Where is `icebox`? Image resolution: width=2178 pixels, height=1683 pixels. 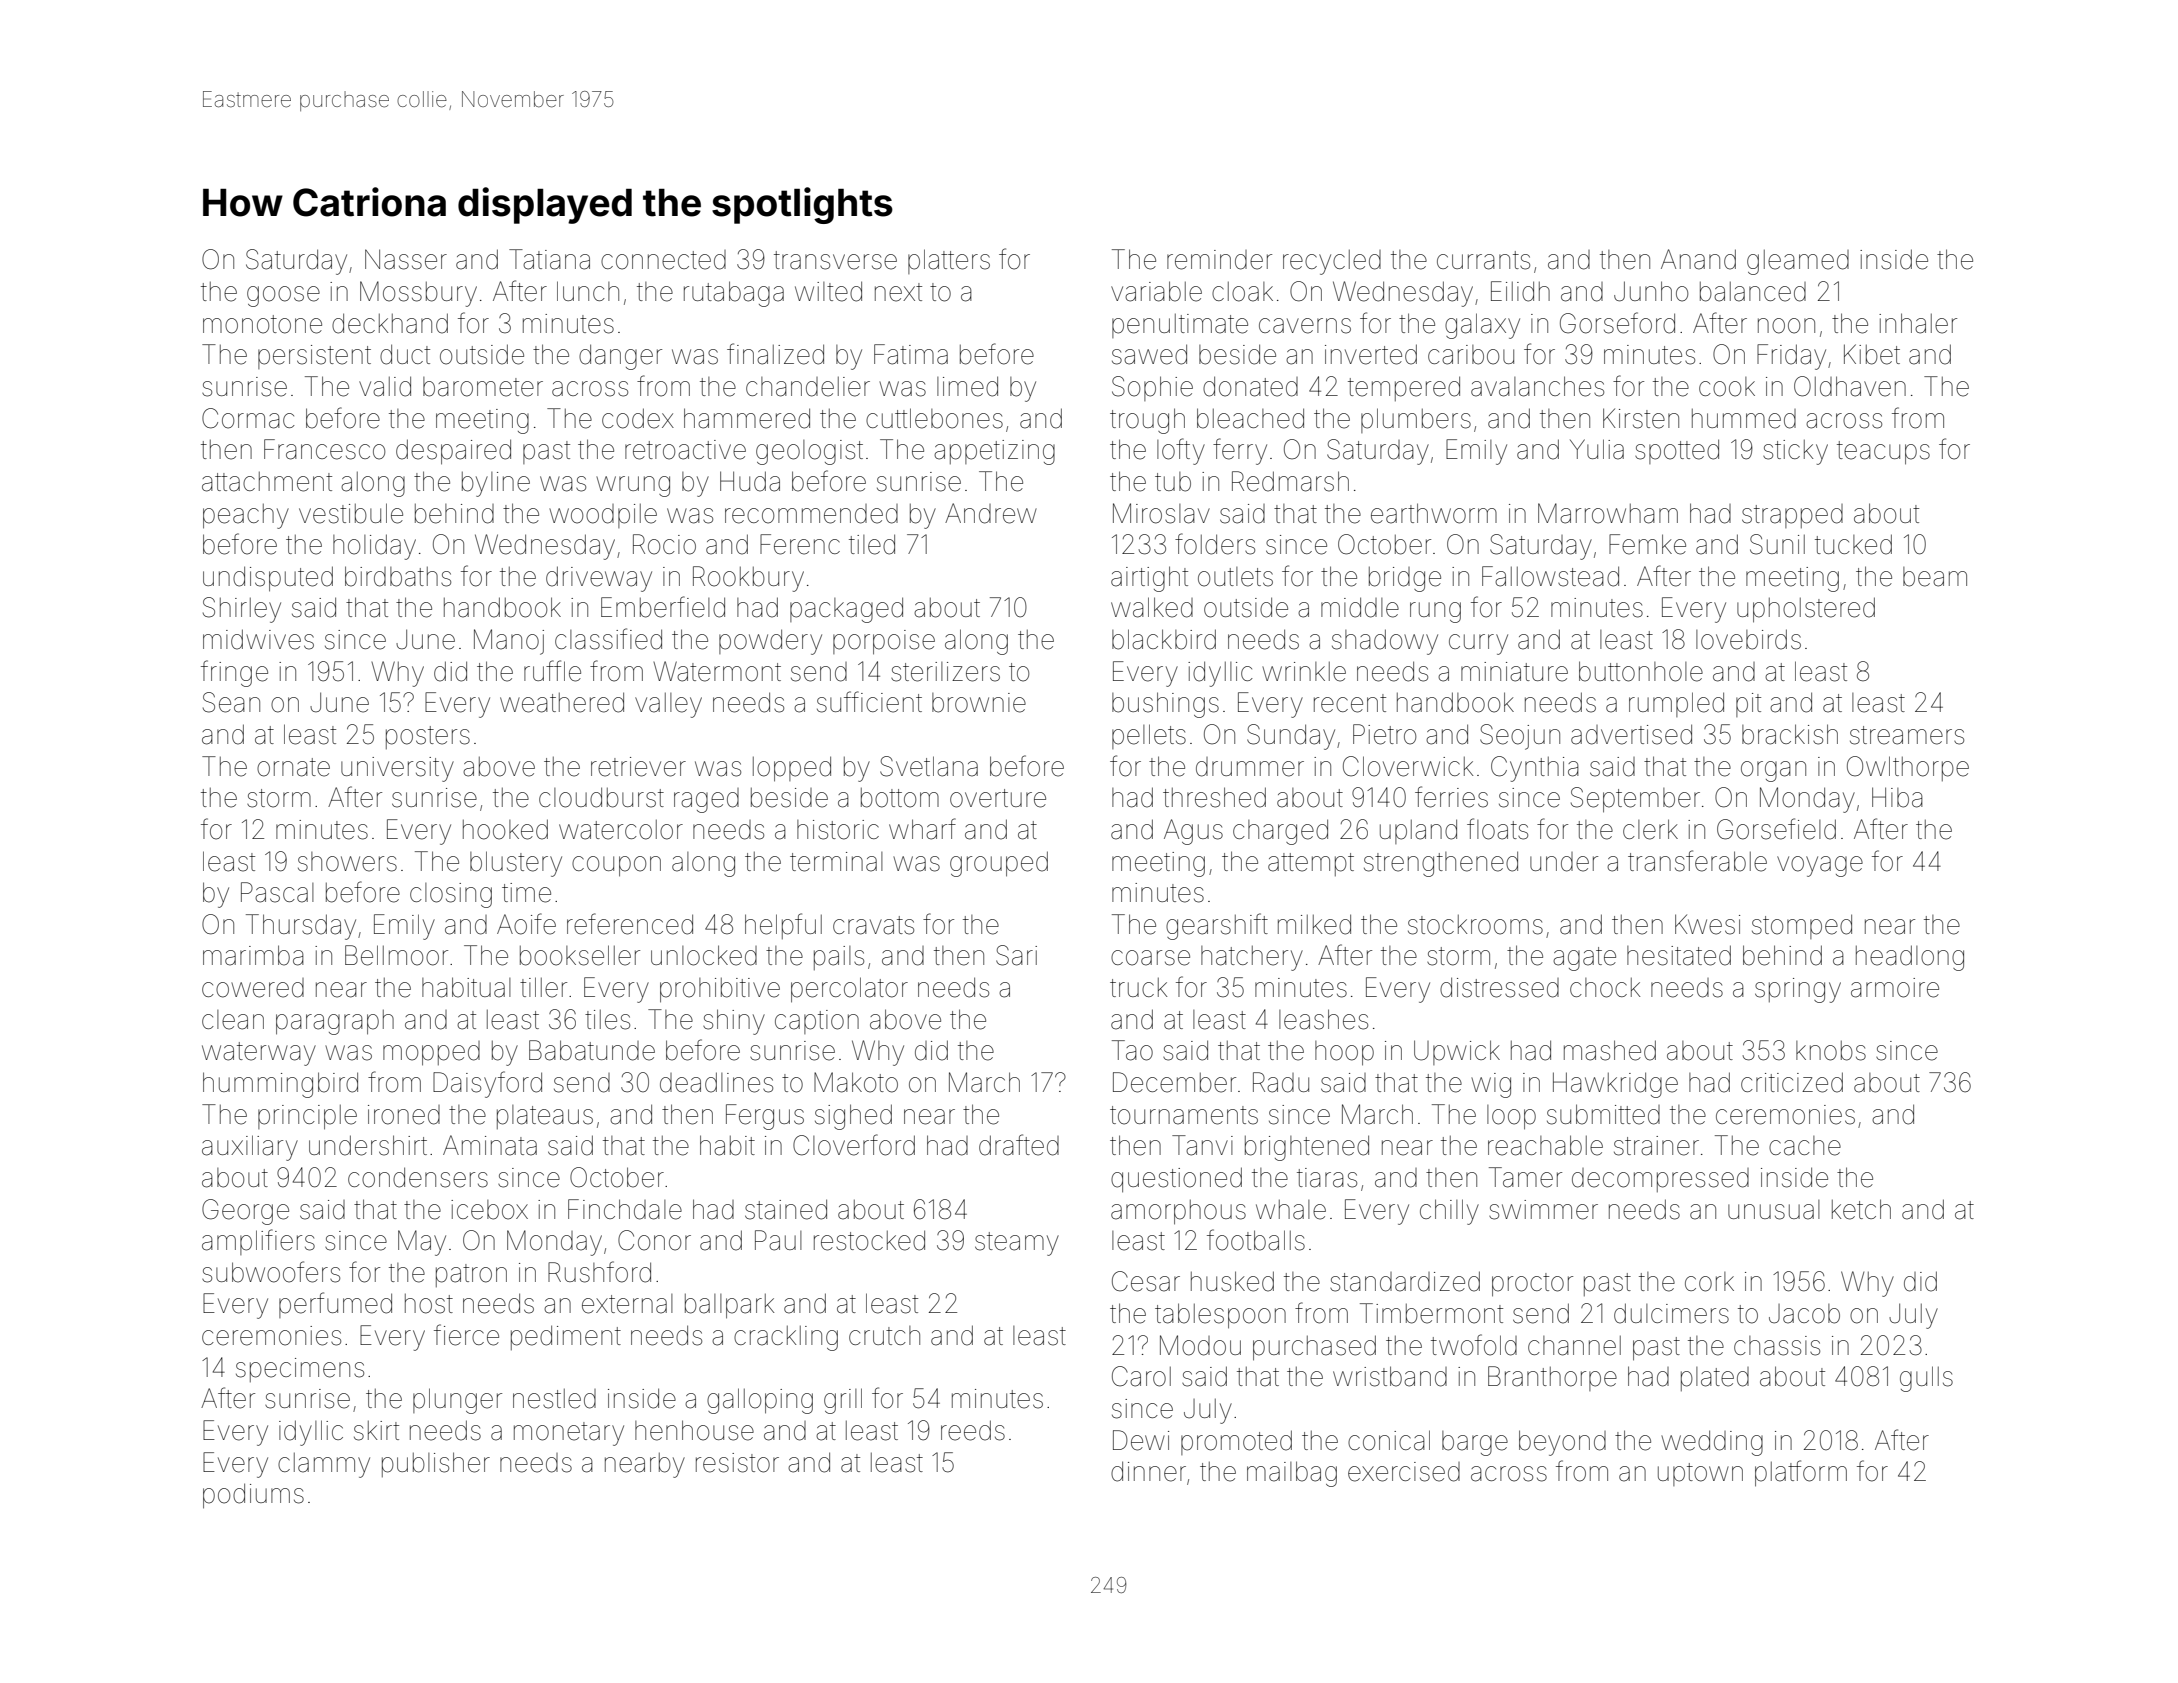
icebox is located at coordinates (489, 1210).
